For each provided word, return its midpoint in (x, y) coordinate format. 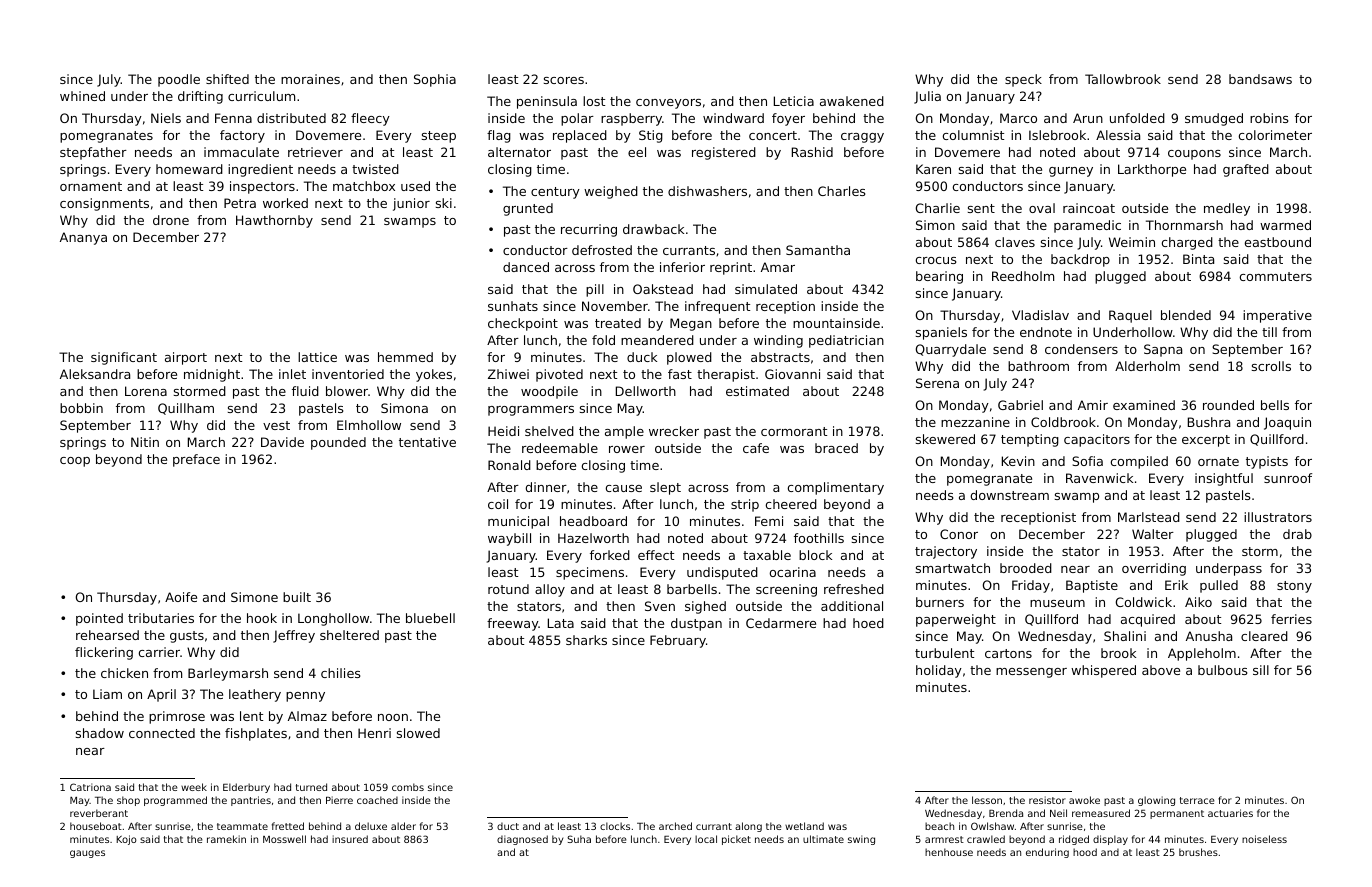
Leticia (794, 101)
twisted (375, 169)
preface (196, 460)
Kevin (1018, 461)
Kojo (126, 840)
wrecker (674, 431)
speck (1023, 80)
